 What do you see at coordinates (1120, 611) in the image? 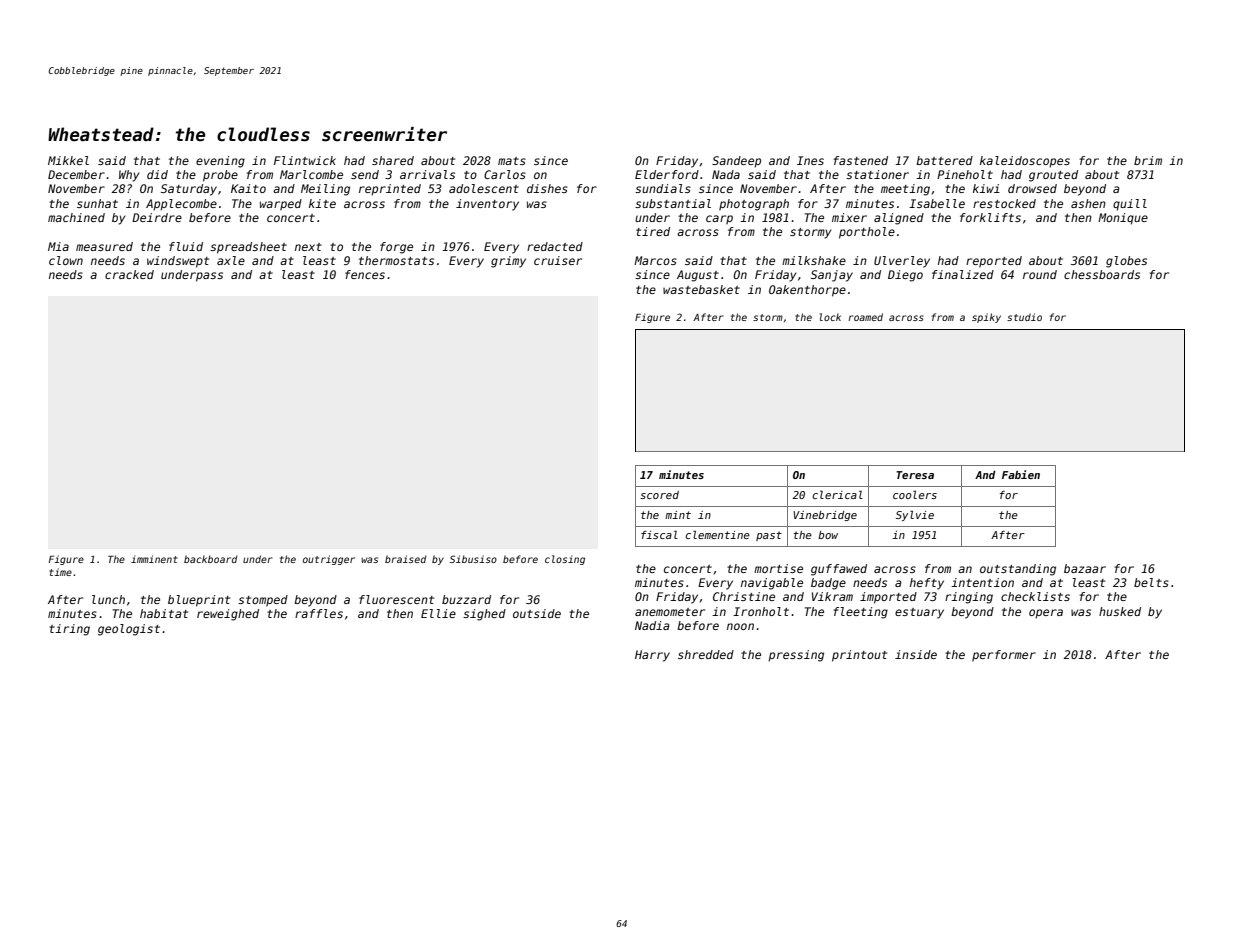
I see `husked` at bounding box center [1120, 611].
